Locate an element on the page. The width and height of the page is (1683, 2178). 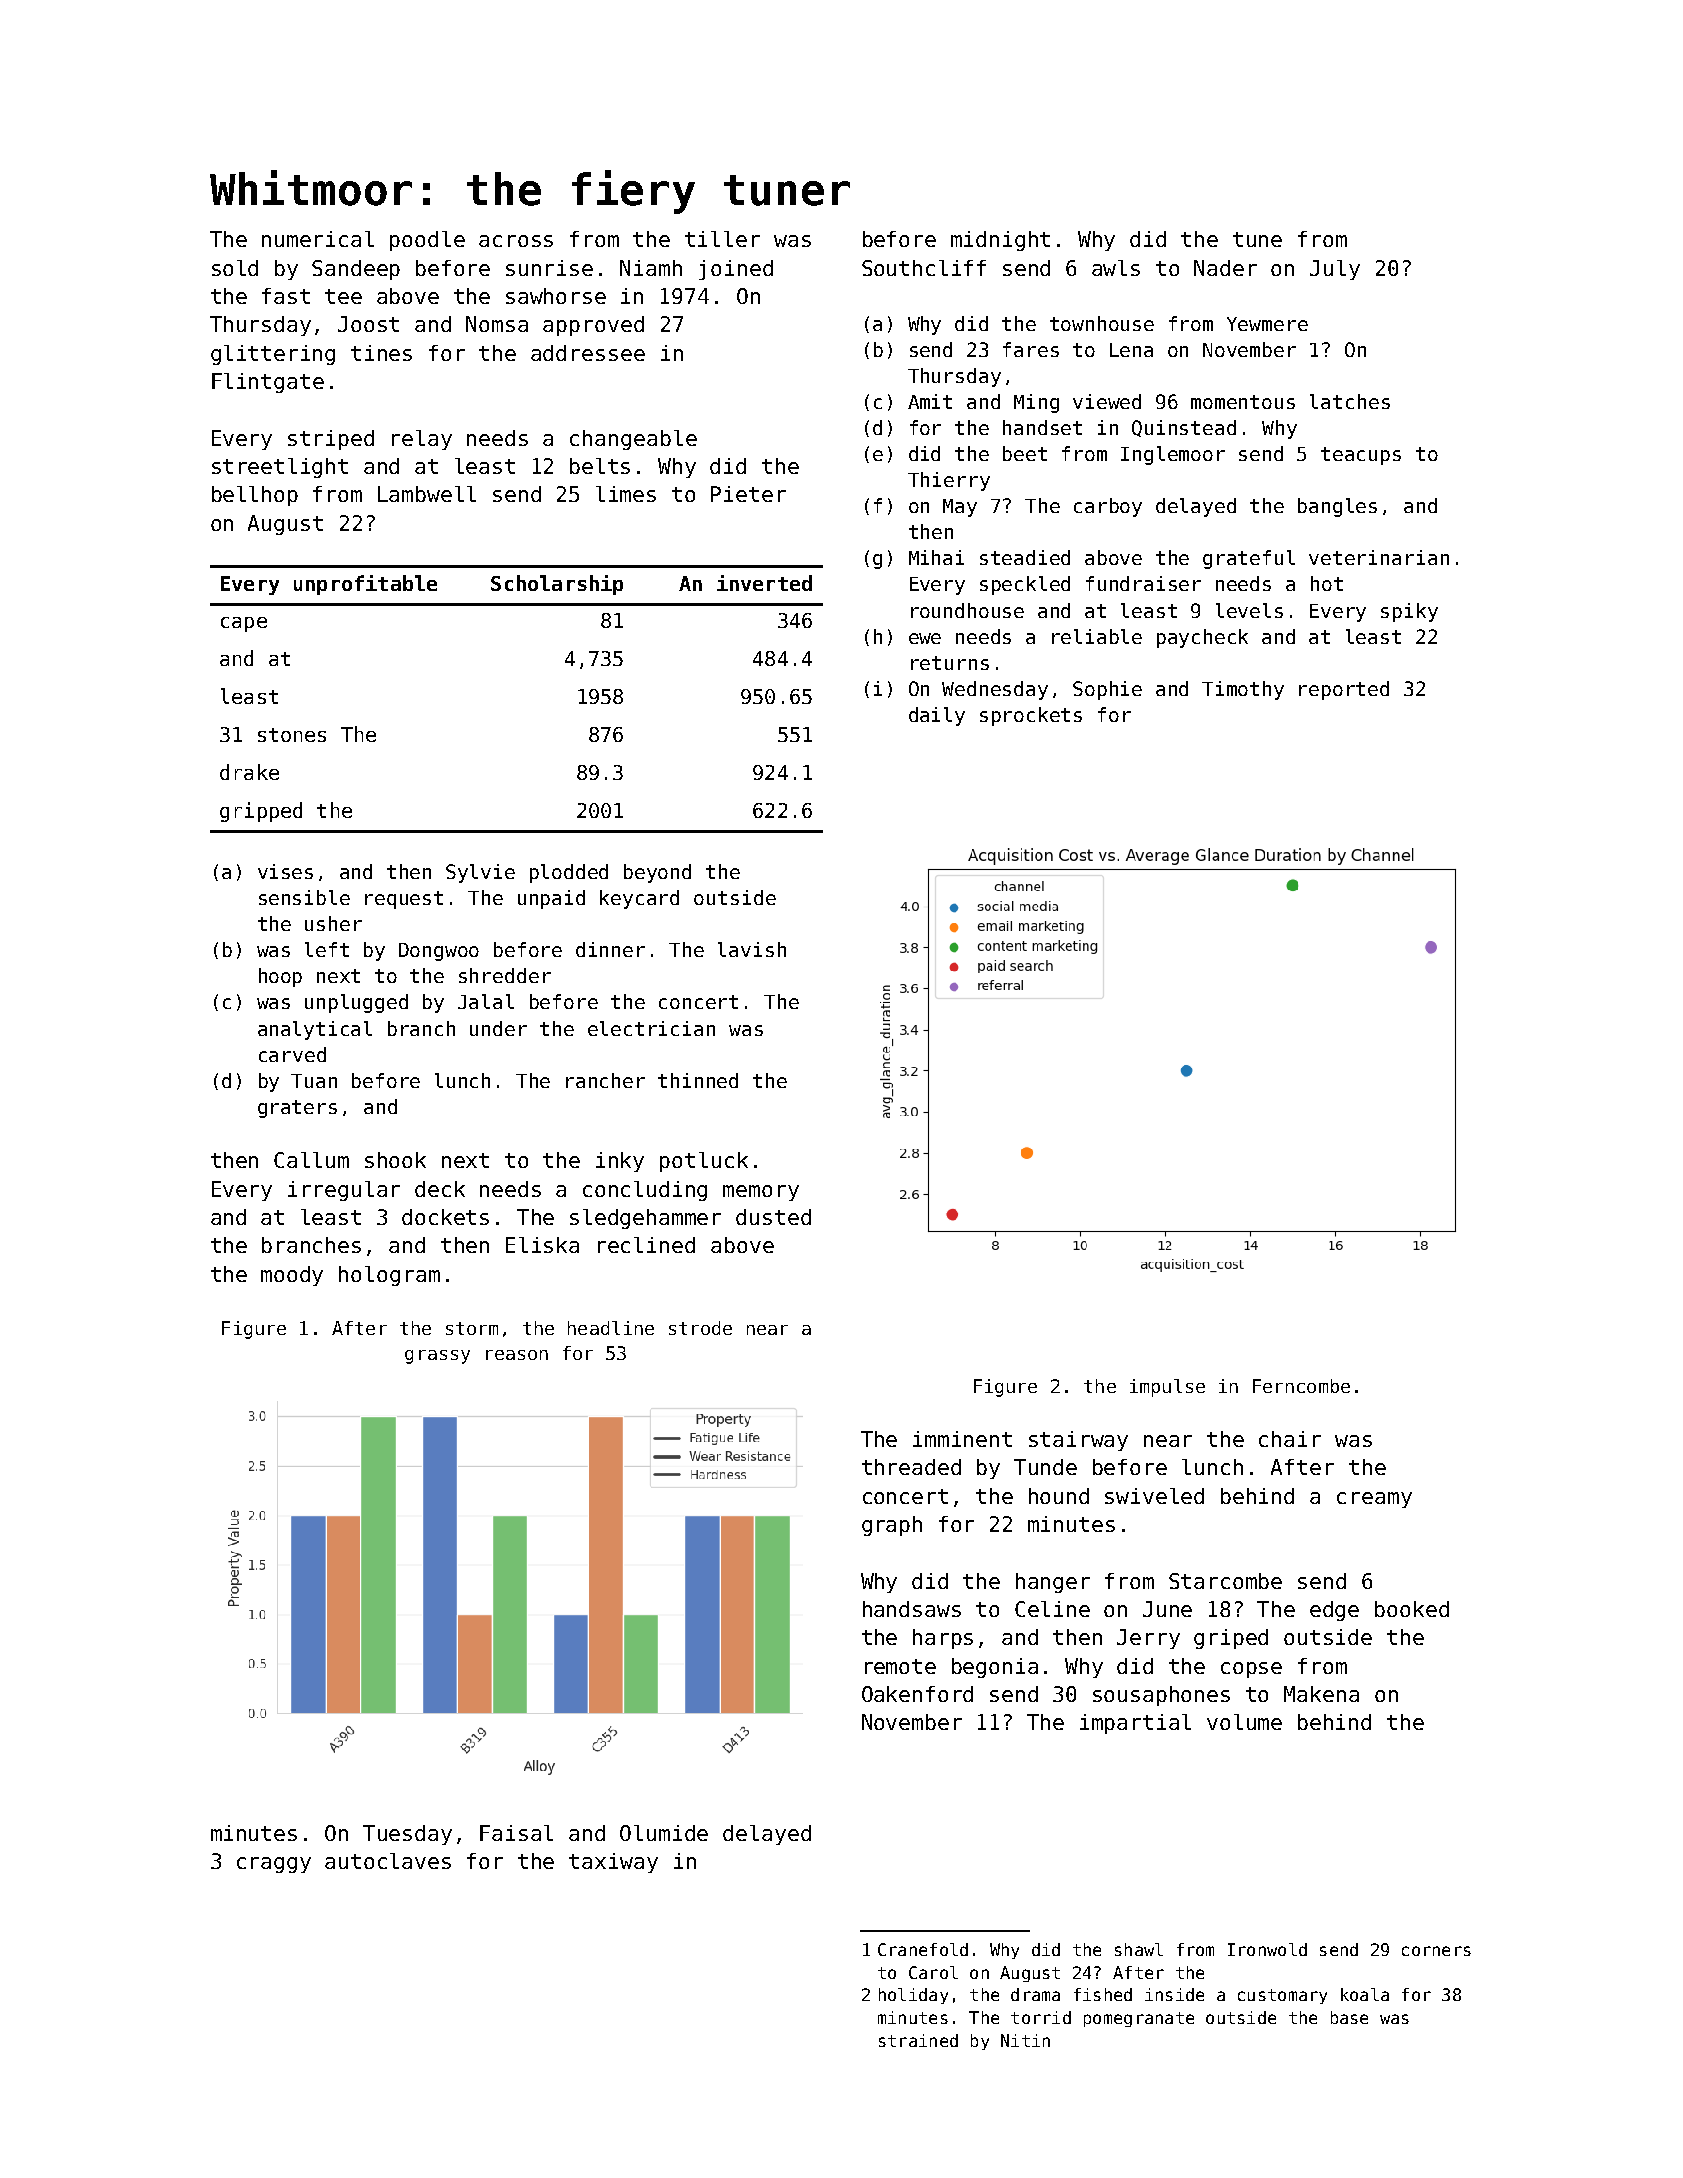
inverted is located at coordinates (764, 583).
